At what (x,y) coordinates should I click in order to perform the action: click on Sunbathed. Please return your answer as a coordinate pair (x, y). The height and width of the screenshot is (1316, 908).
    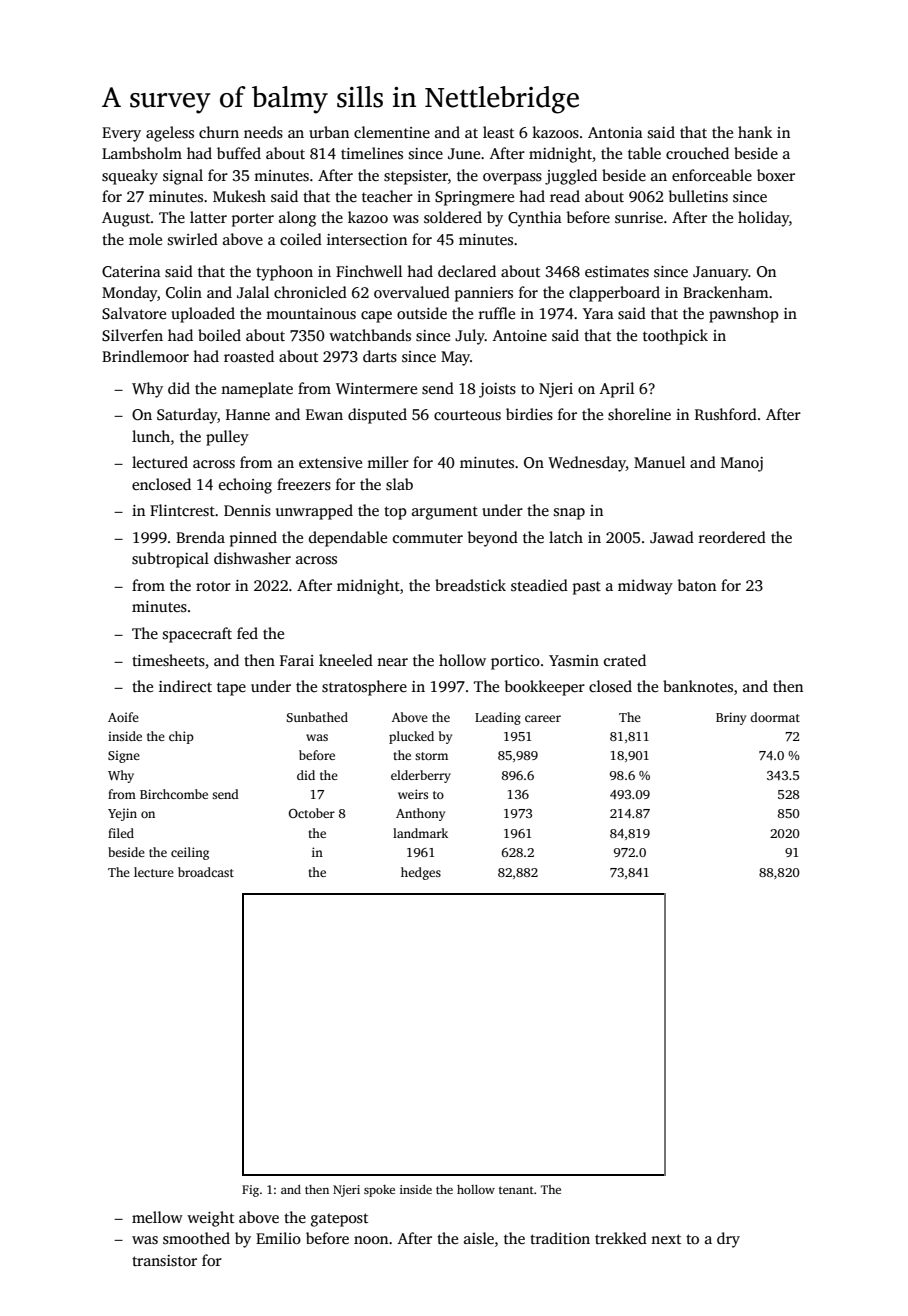
    Looking at the image, I should click on (317, 717).
